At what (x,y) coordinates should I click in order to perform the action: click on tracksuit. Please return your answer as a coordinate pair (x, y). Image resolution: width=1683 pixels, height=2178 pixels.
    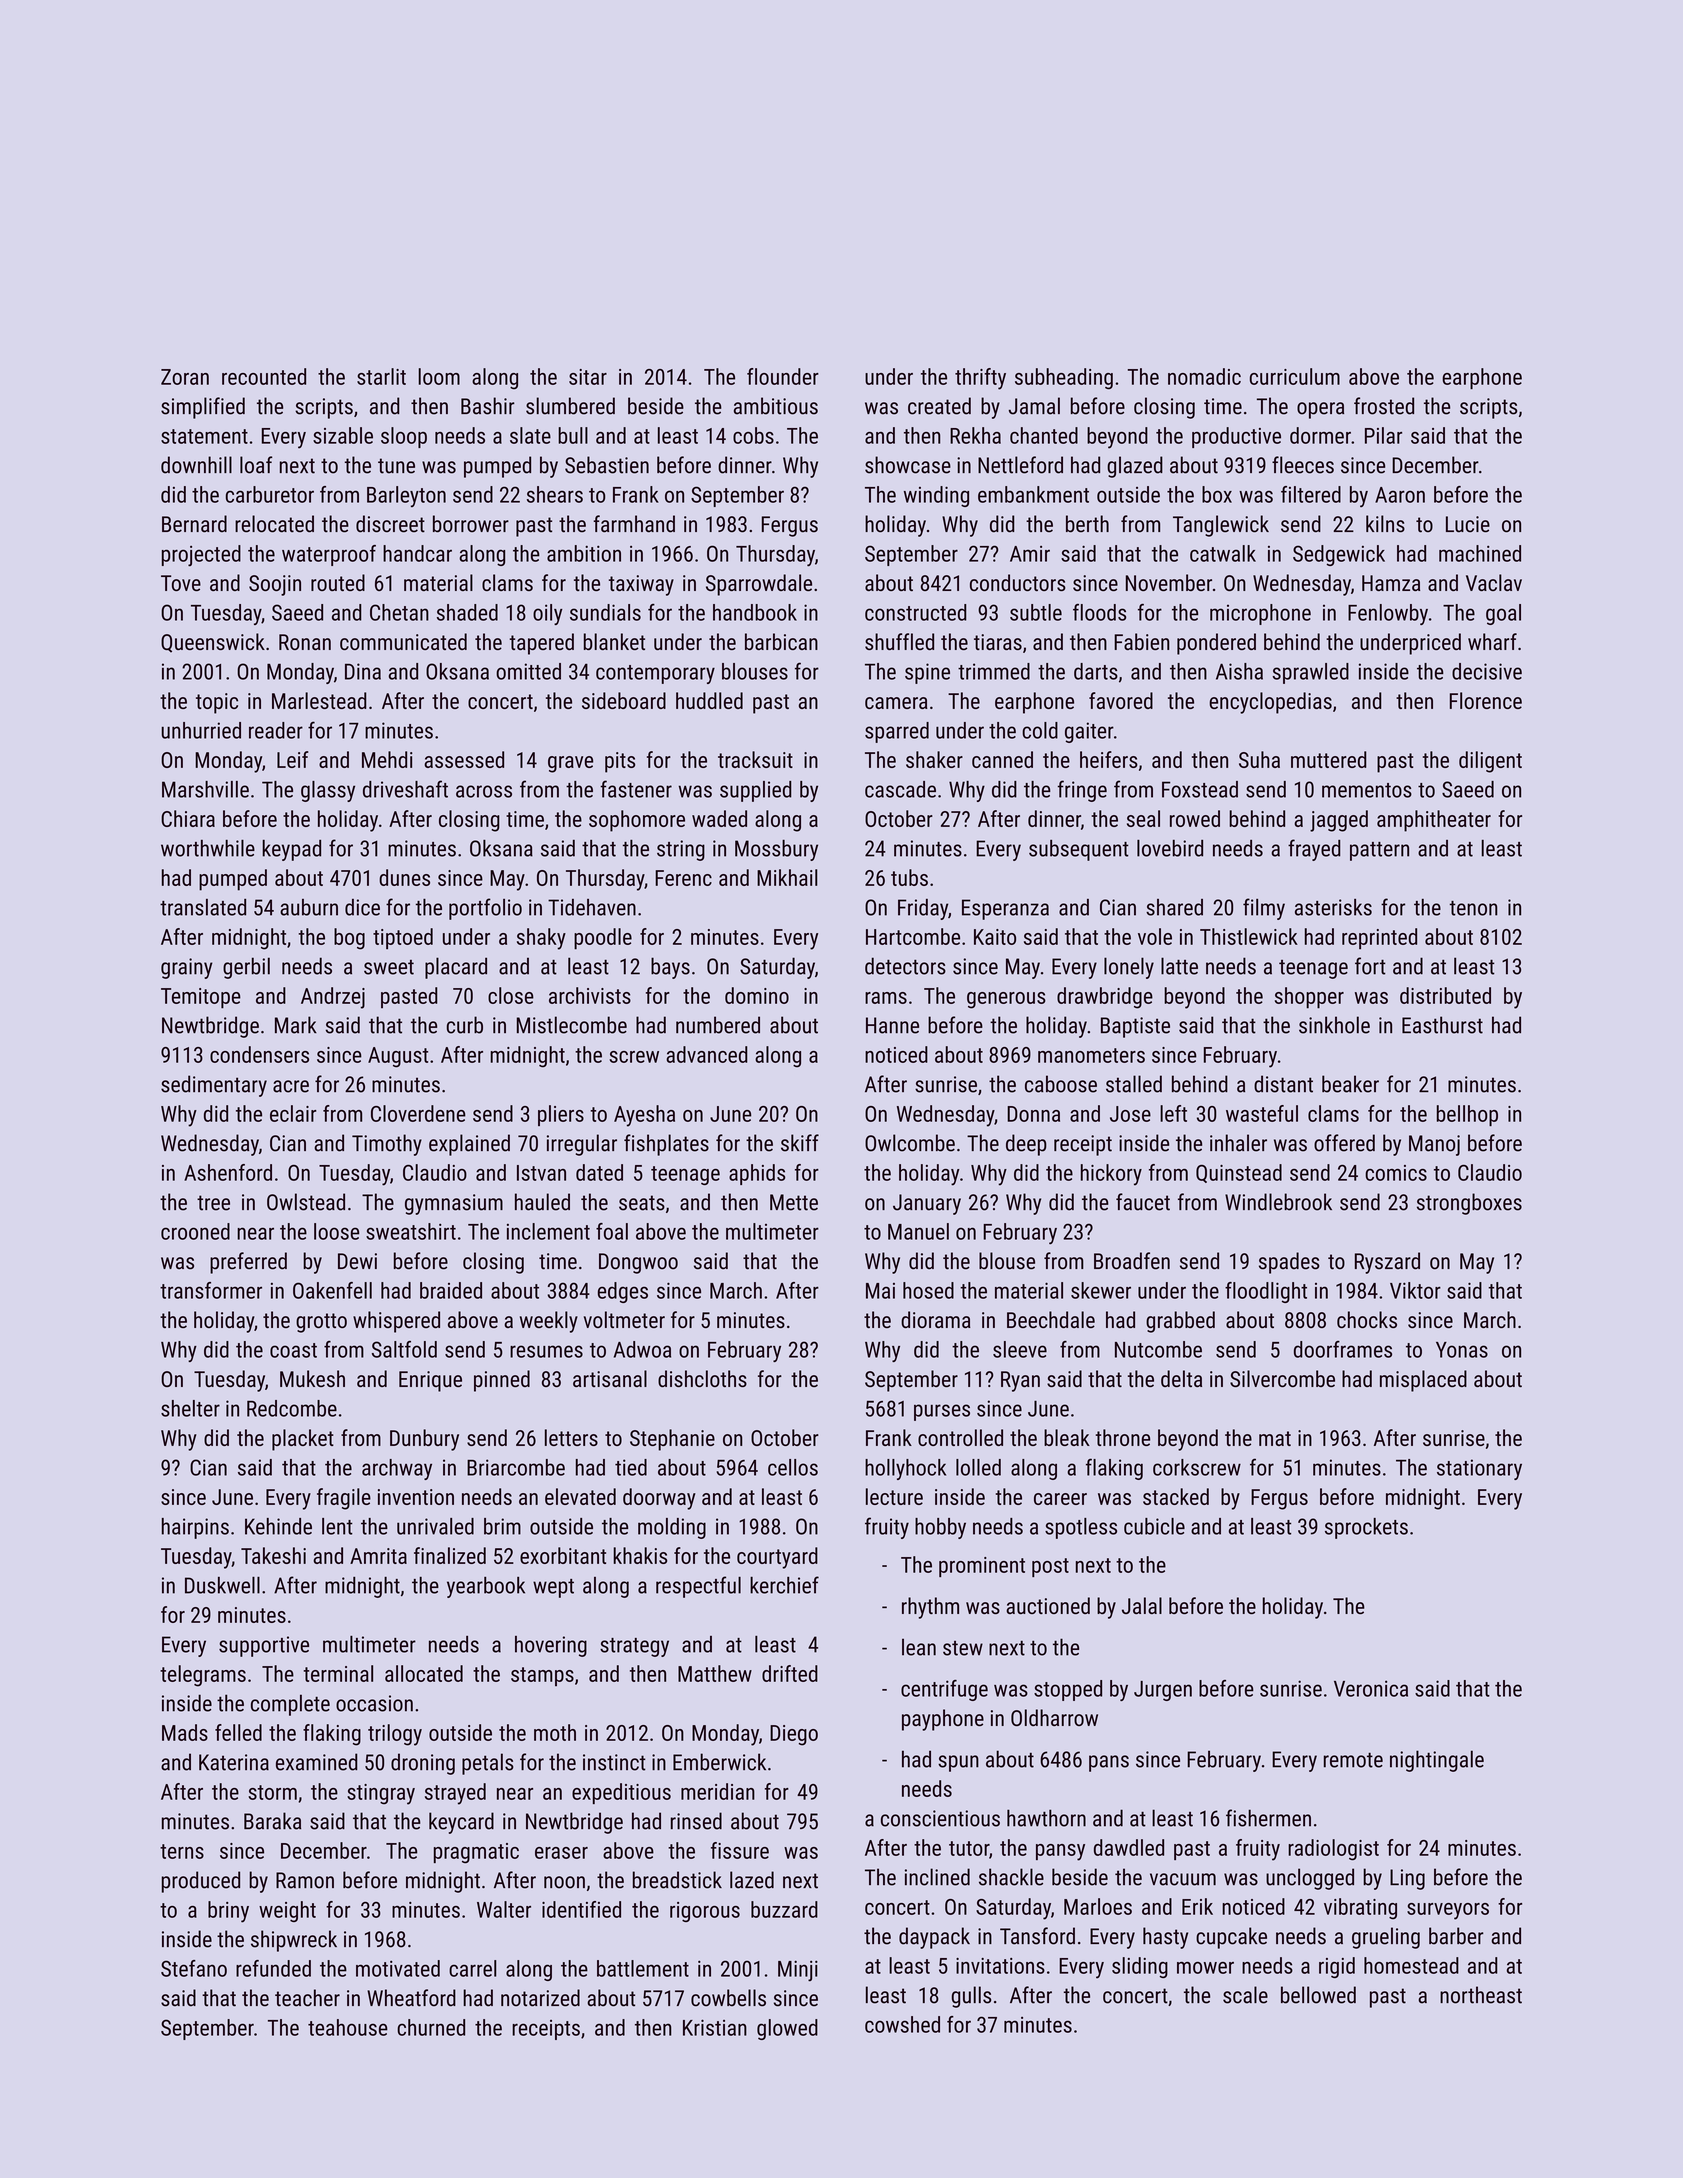
    Looking at the image, I should click on (755, 759).
